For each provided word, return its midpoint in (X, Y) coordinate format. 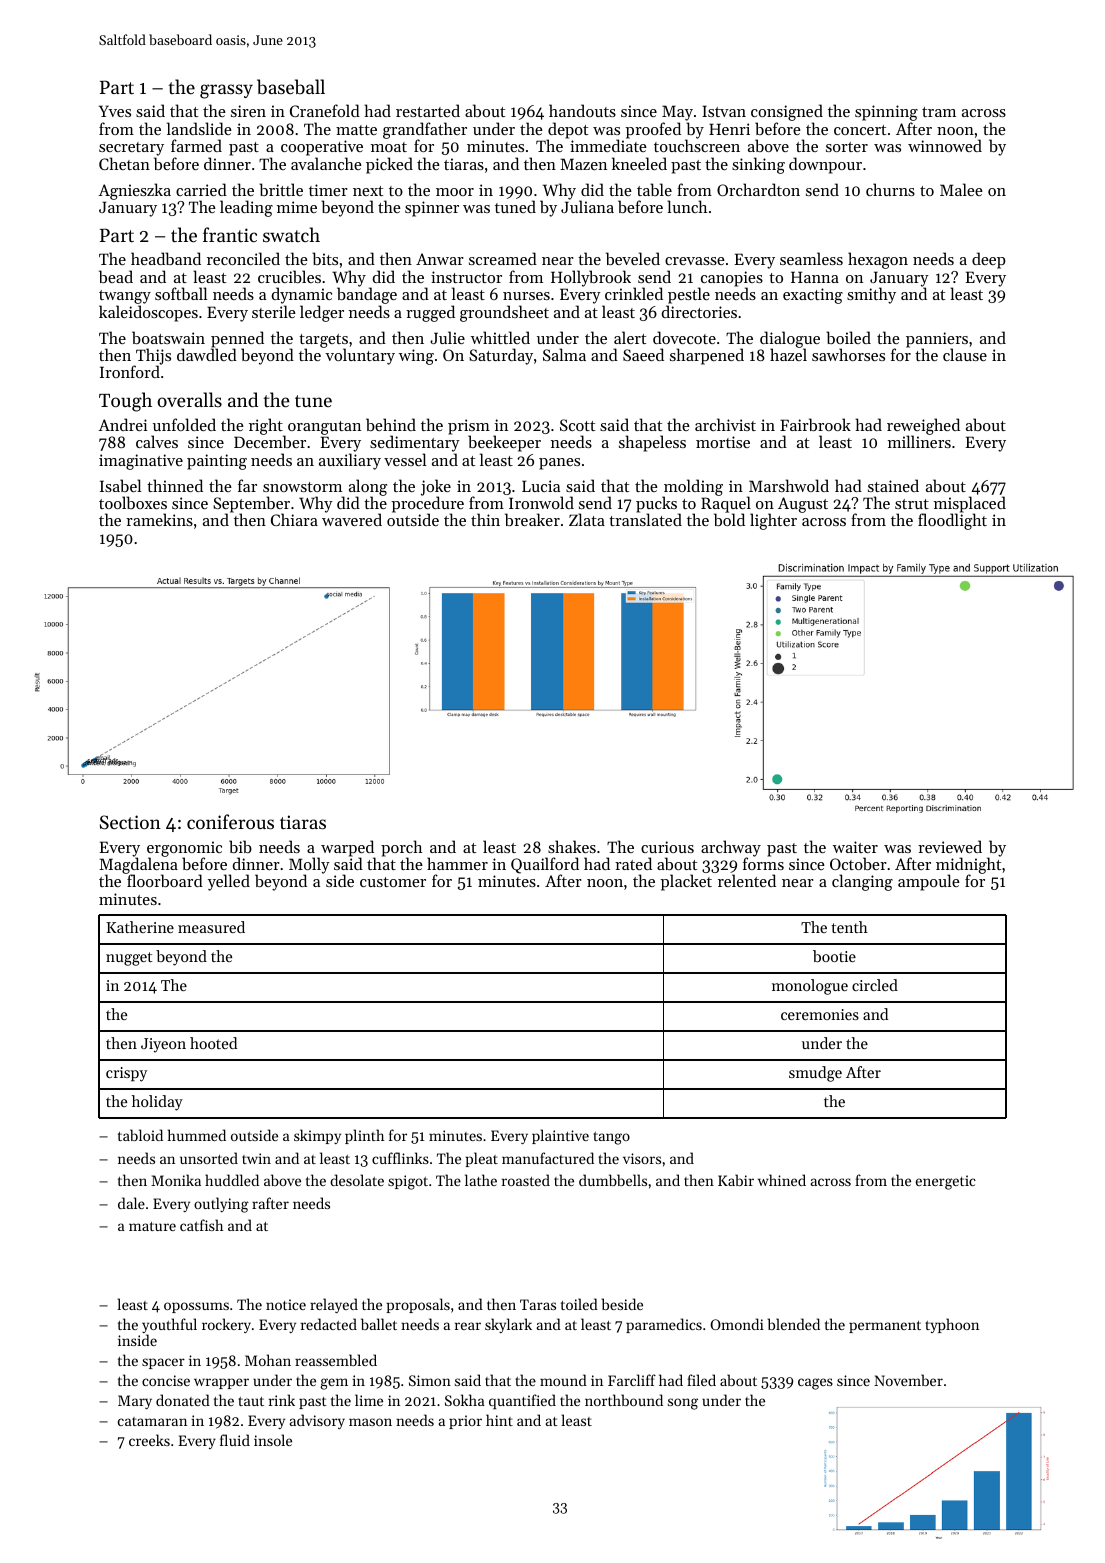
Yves (115, 111)
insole (273, 1440)
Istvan (724, 111)
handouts (582, 110)
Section (130, 822)
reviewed (950, 846)
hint (499, 1420)
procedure (428, 505)
